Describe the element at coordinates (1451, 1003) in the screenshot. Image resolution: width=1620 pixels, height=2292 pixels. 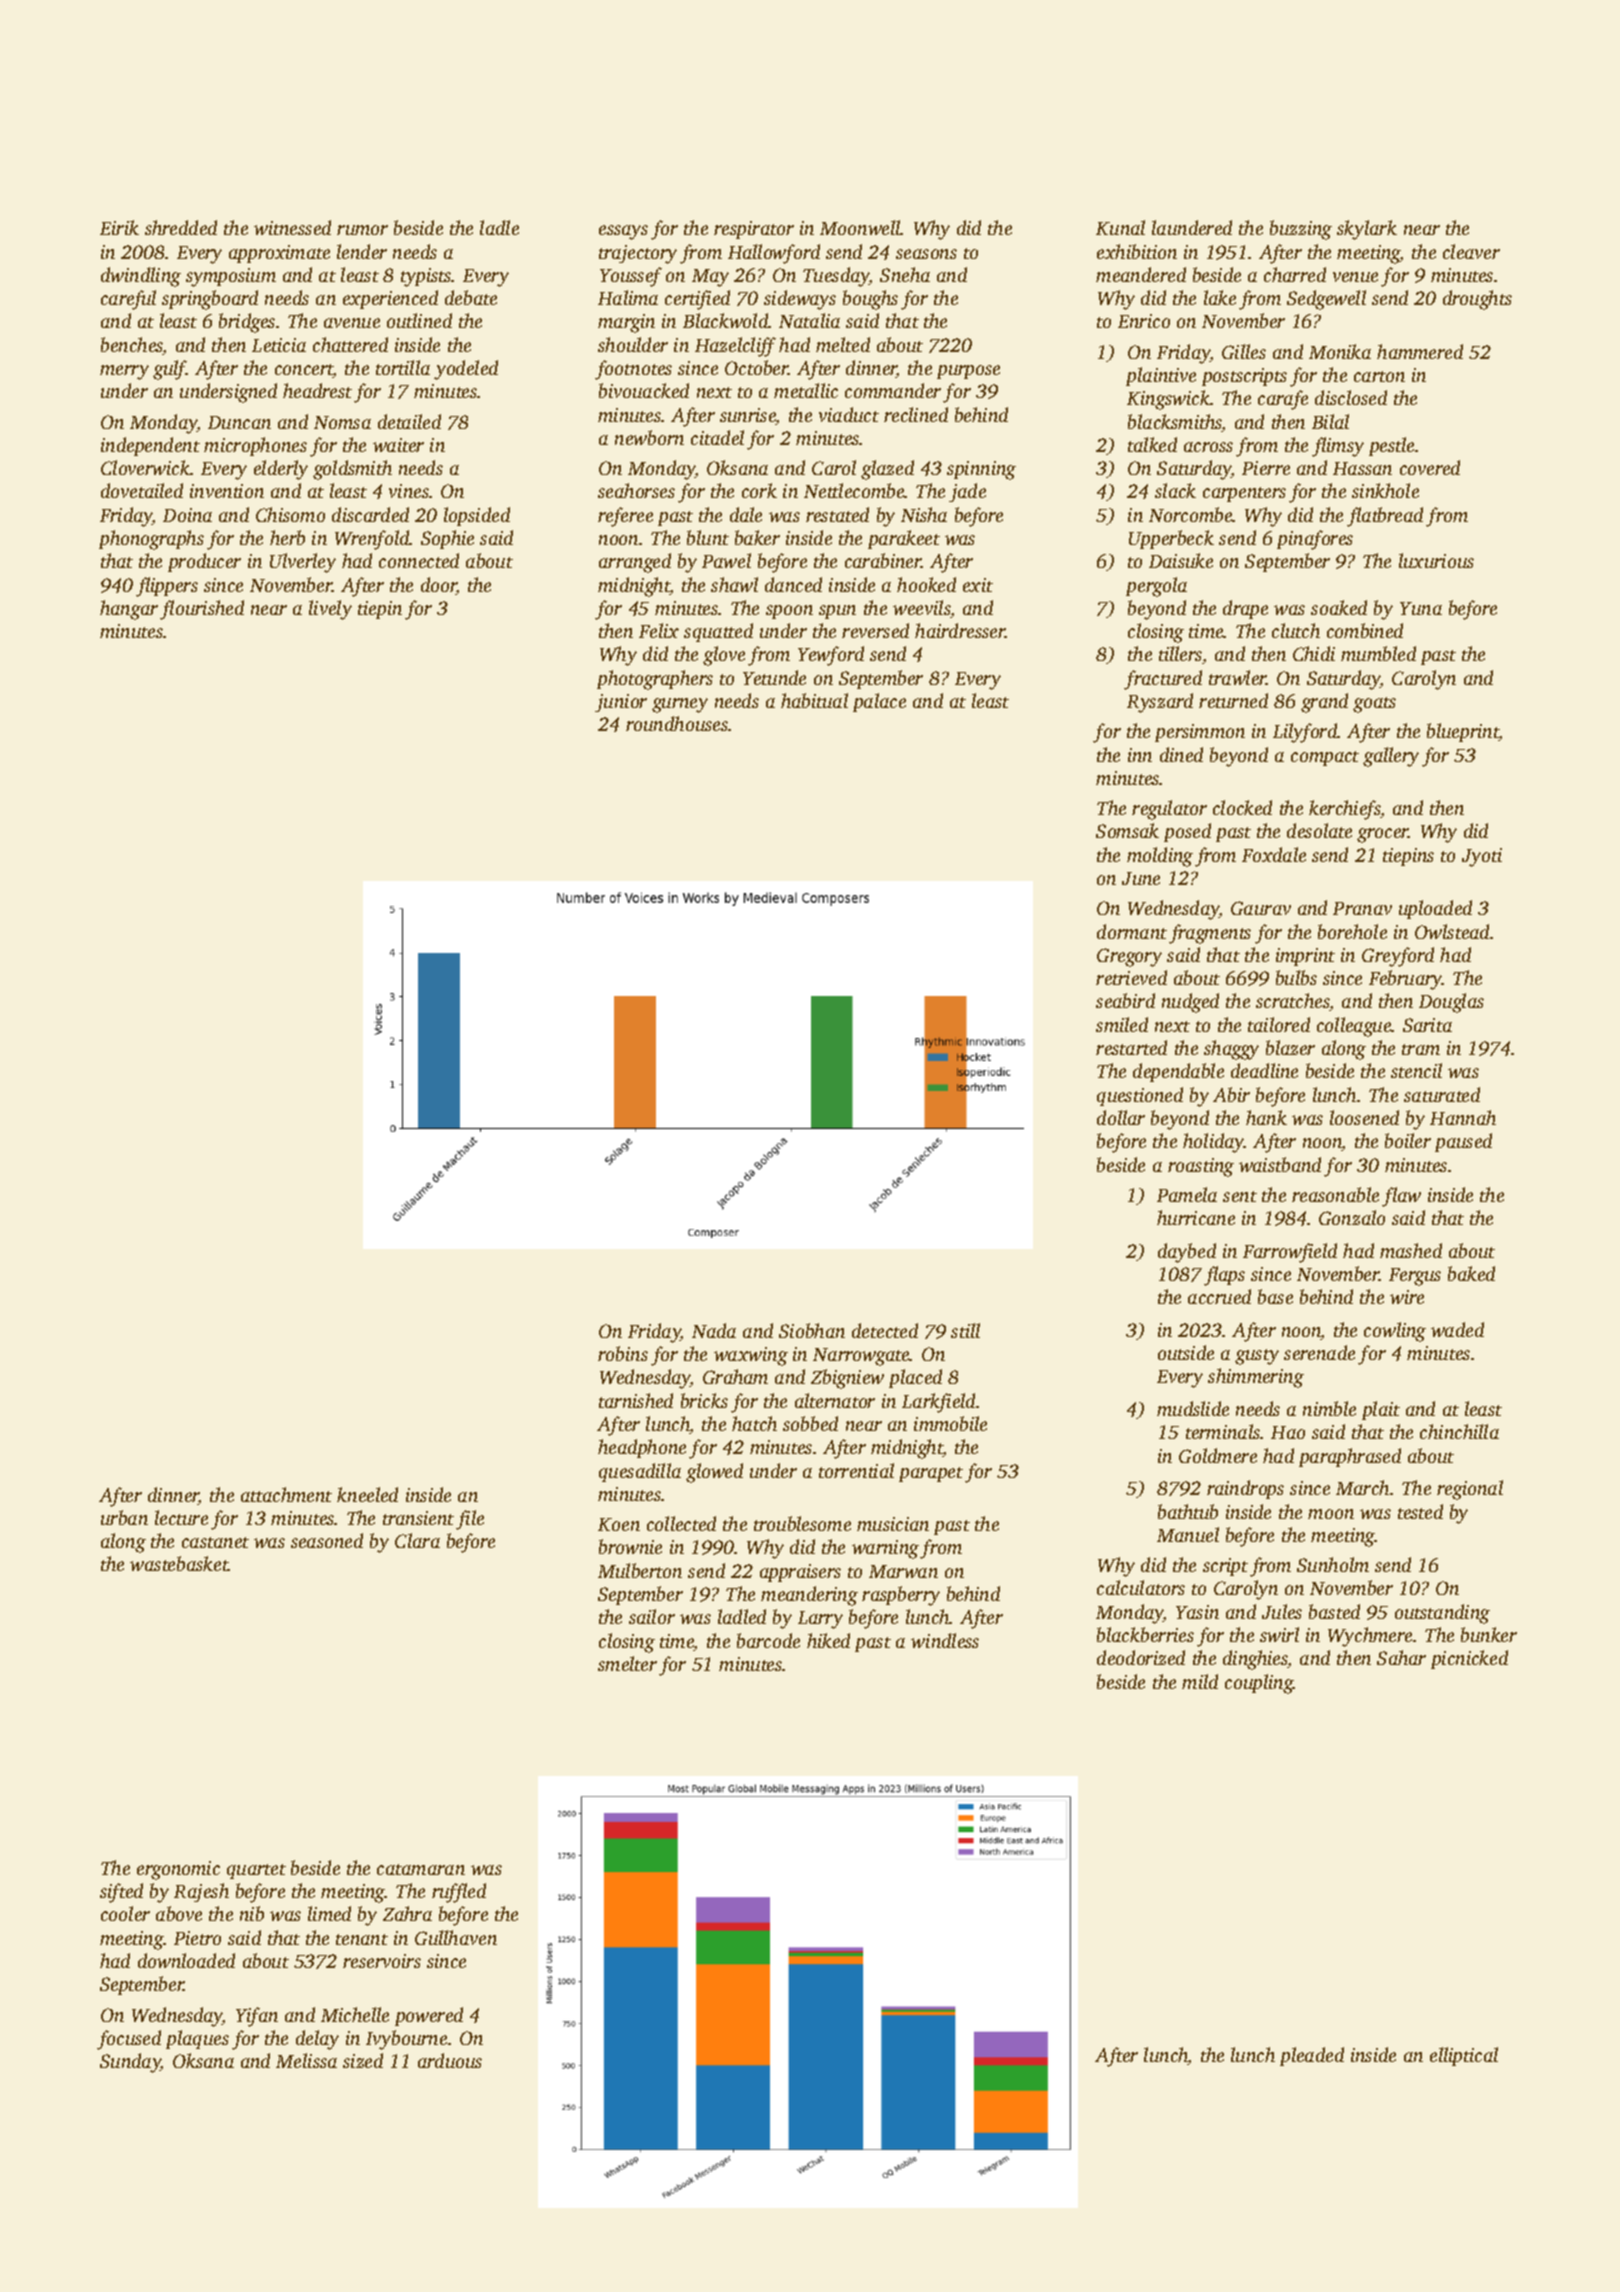
I see `Douglas` at that location.
